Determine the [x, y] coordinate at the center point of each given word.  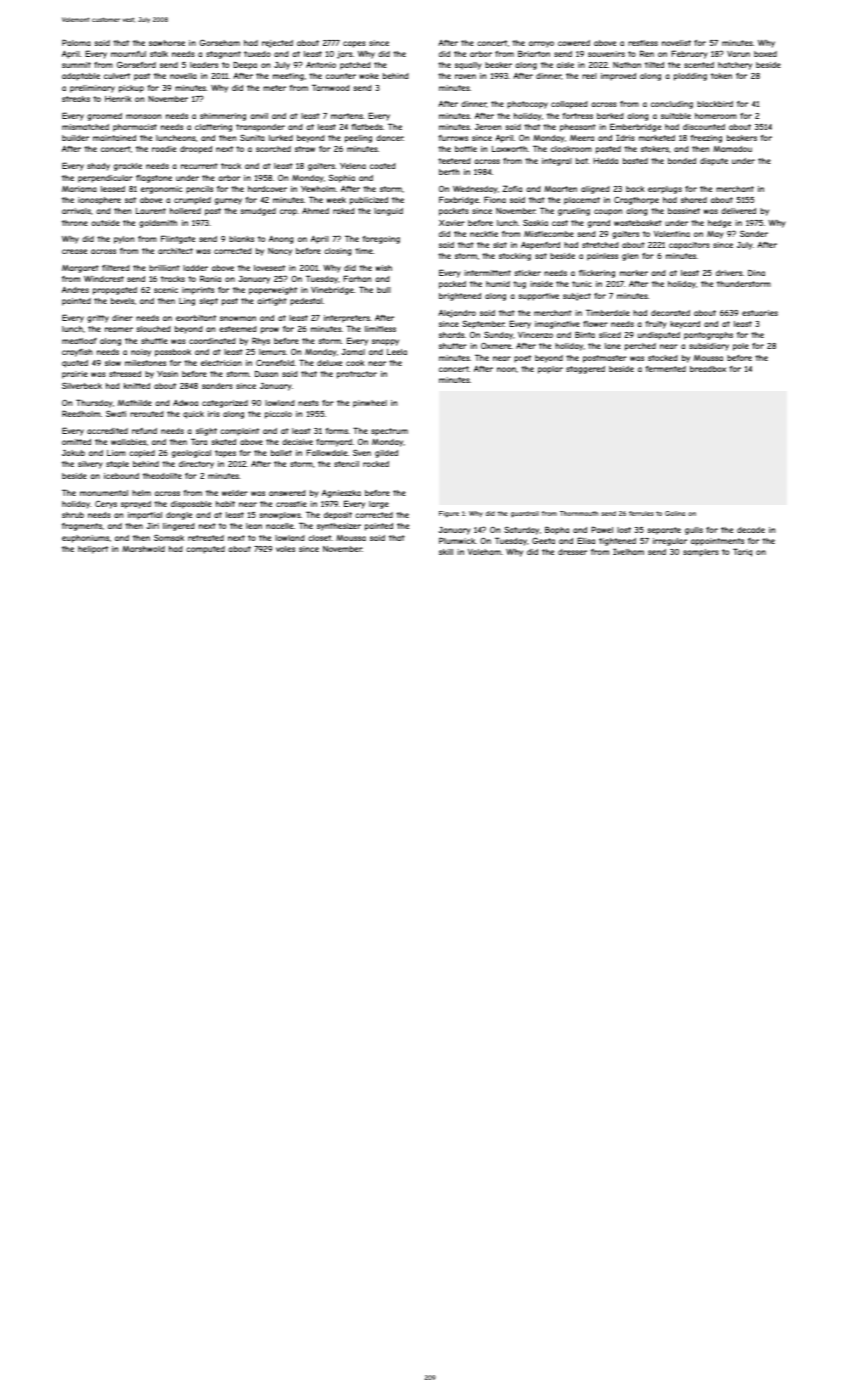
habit [225, 504]
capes [354, 44]
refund [144, 431]
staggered [585, 370]
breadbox [708, 369]
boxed [765, 54]
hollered [185, 211]
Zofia [512, 188]
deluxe [329, 363]
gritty [98, 319]
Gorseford [136, 64]
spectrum [389, 432]
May [715, 235]
